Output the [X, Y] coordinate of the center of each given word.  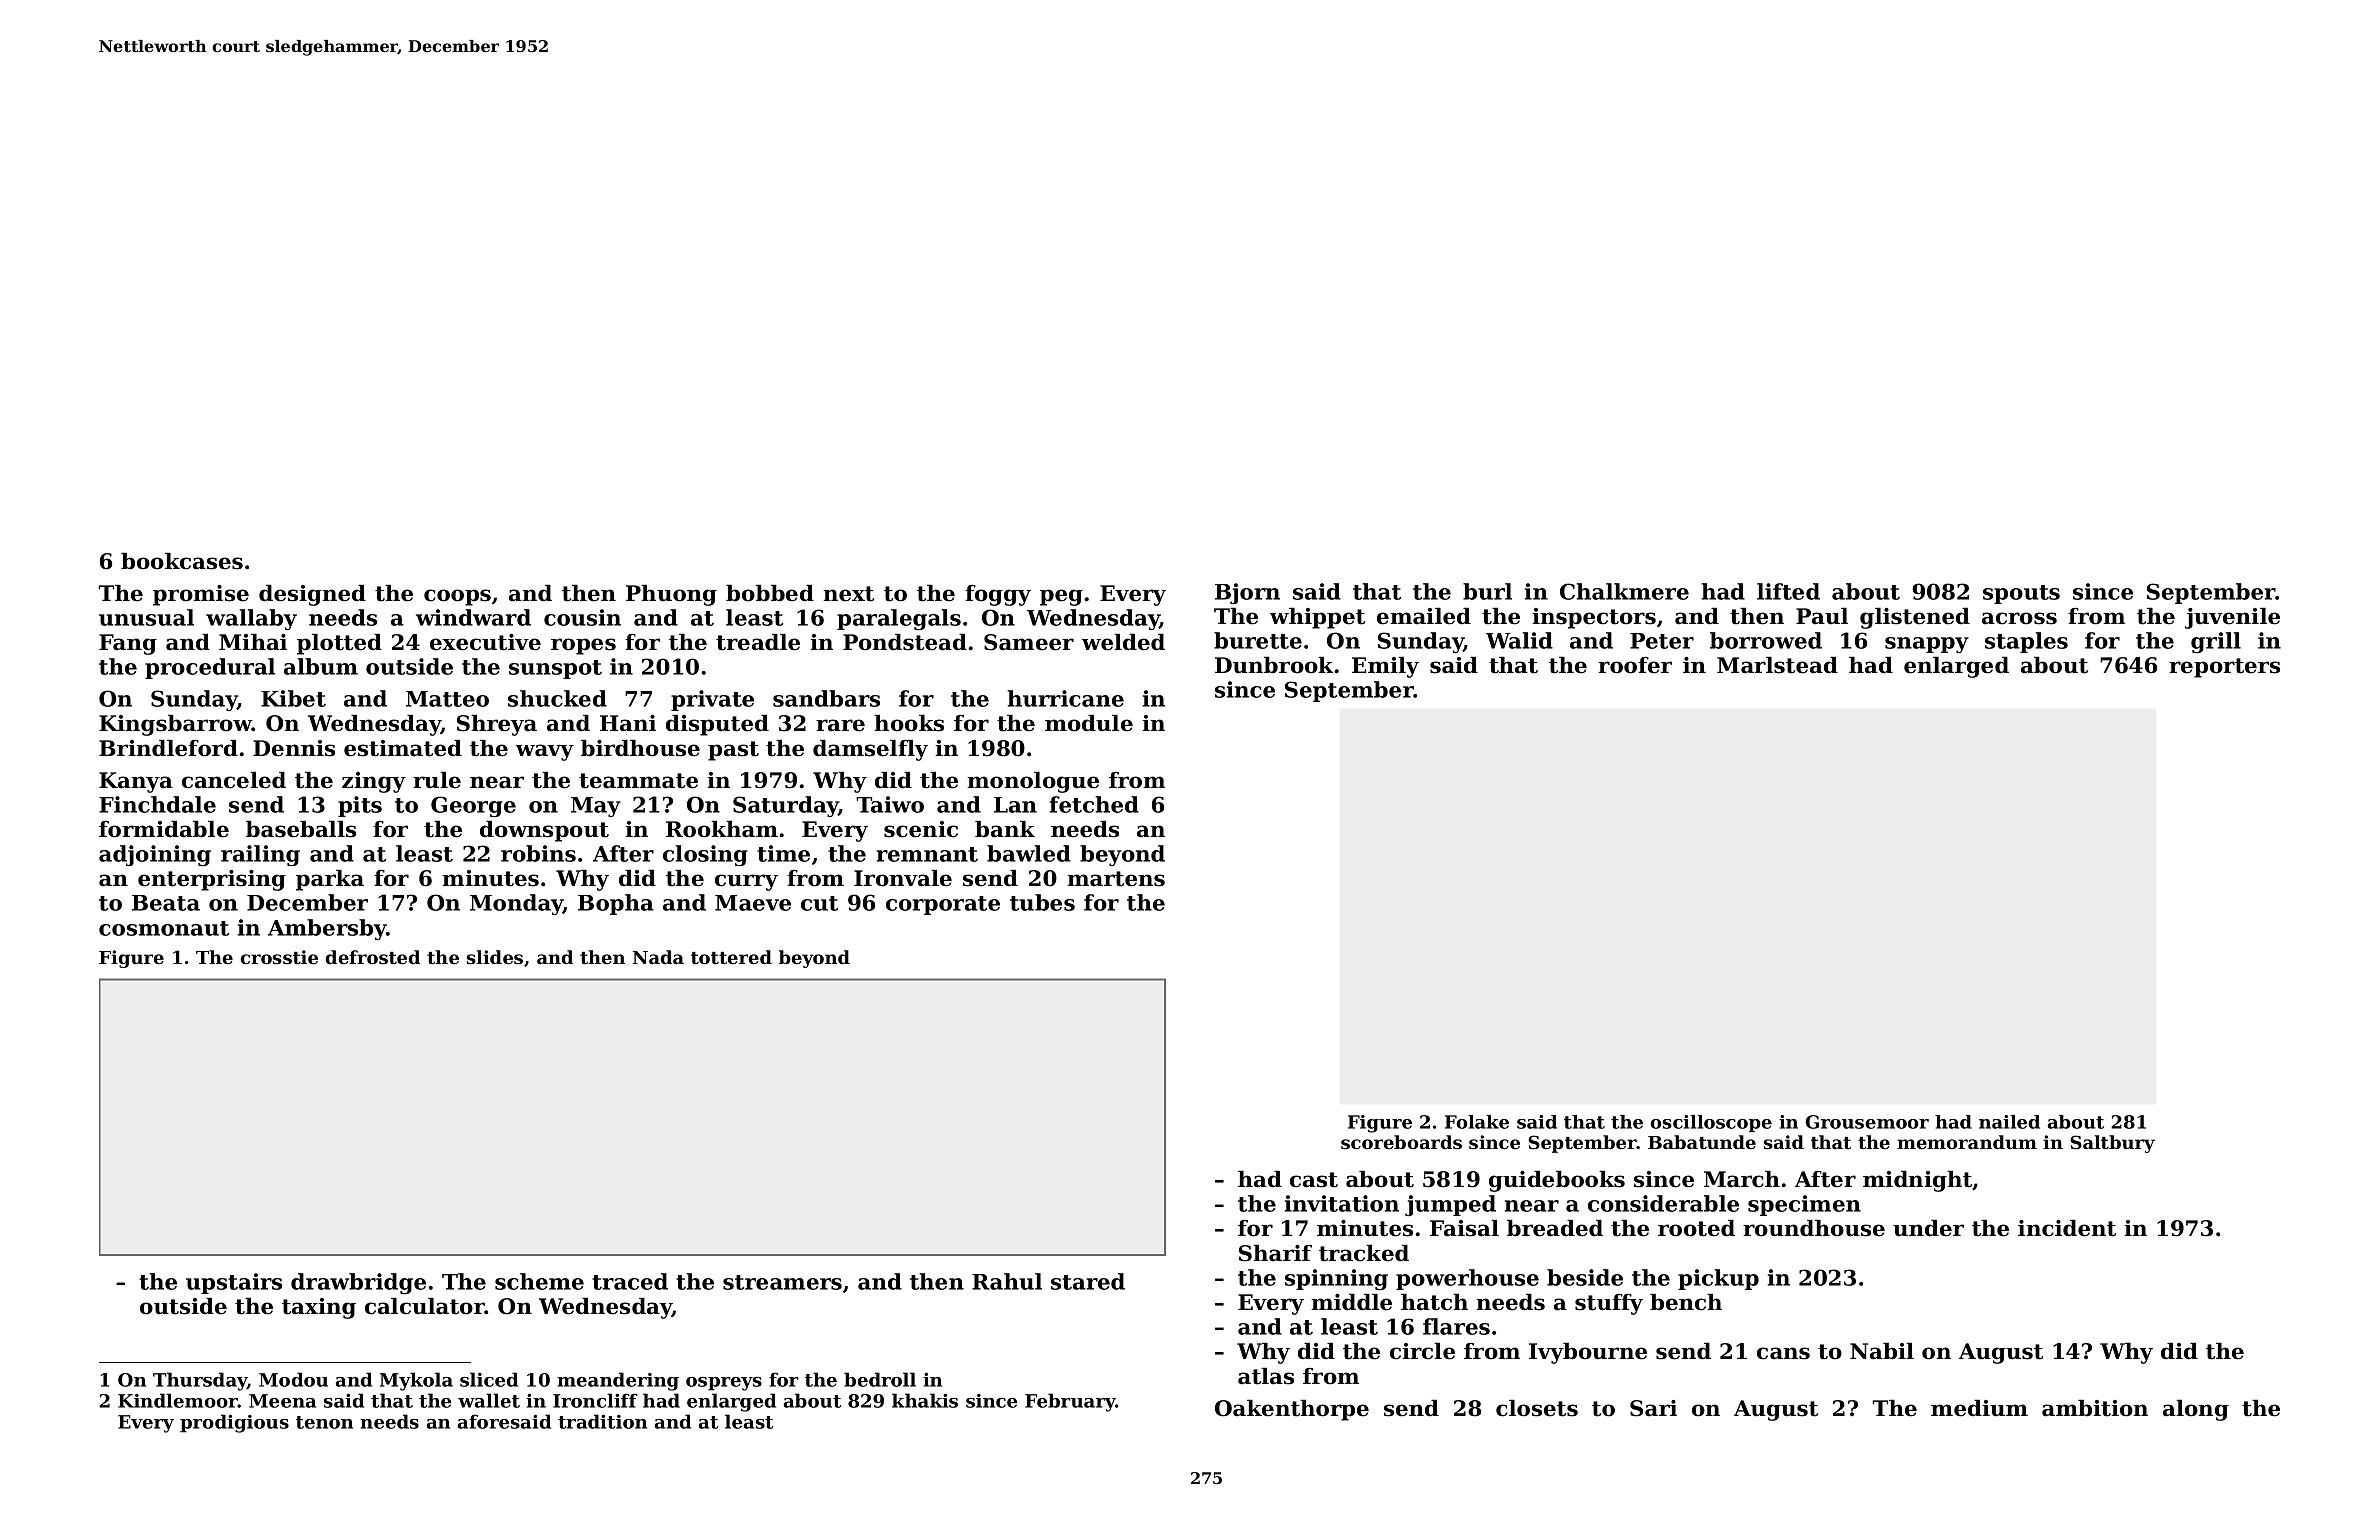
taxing [319, 1308]
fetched [1094, 804]
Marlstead [1777, 665]
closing [705, 855]
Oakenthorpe [1292, 1410]
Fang [128, 644]
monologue [1033, 782]
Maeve [753, 903]
